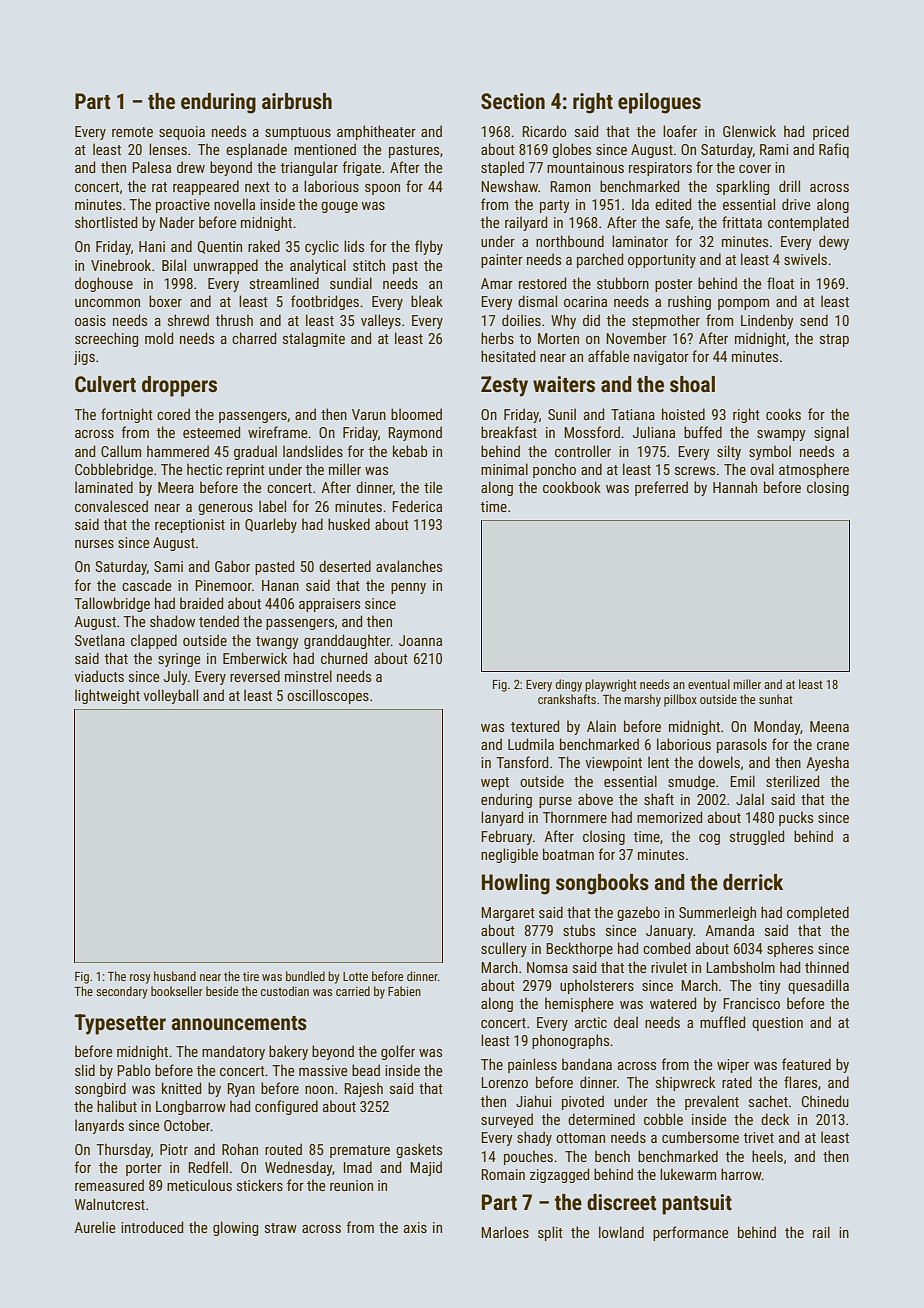  What do you see at coordinates (685, 1083) in the screenshot?
I see `shipwreck` at bounding box center [685, 1083].
